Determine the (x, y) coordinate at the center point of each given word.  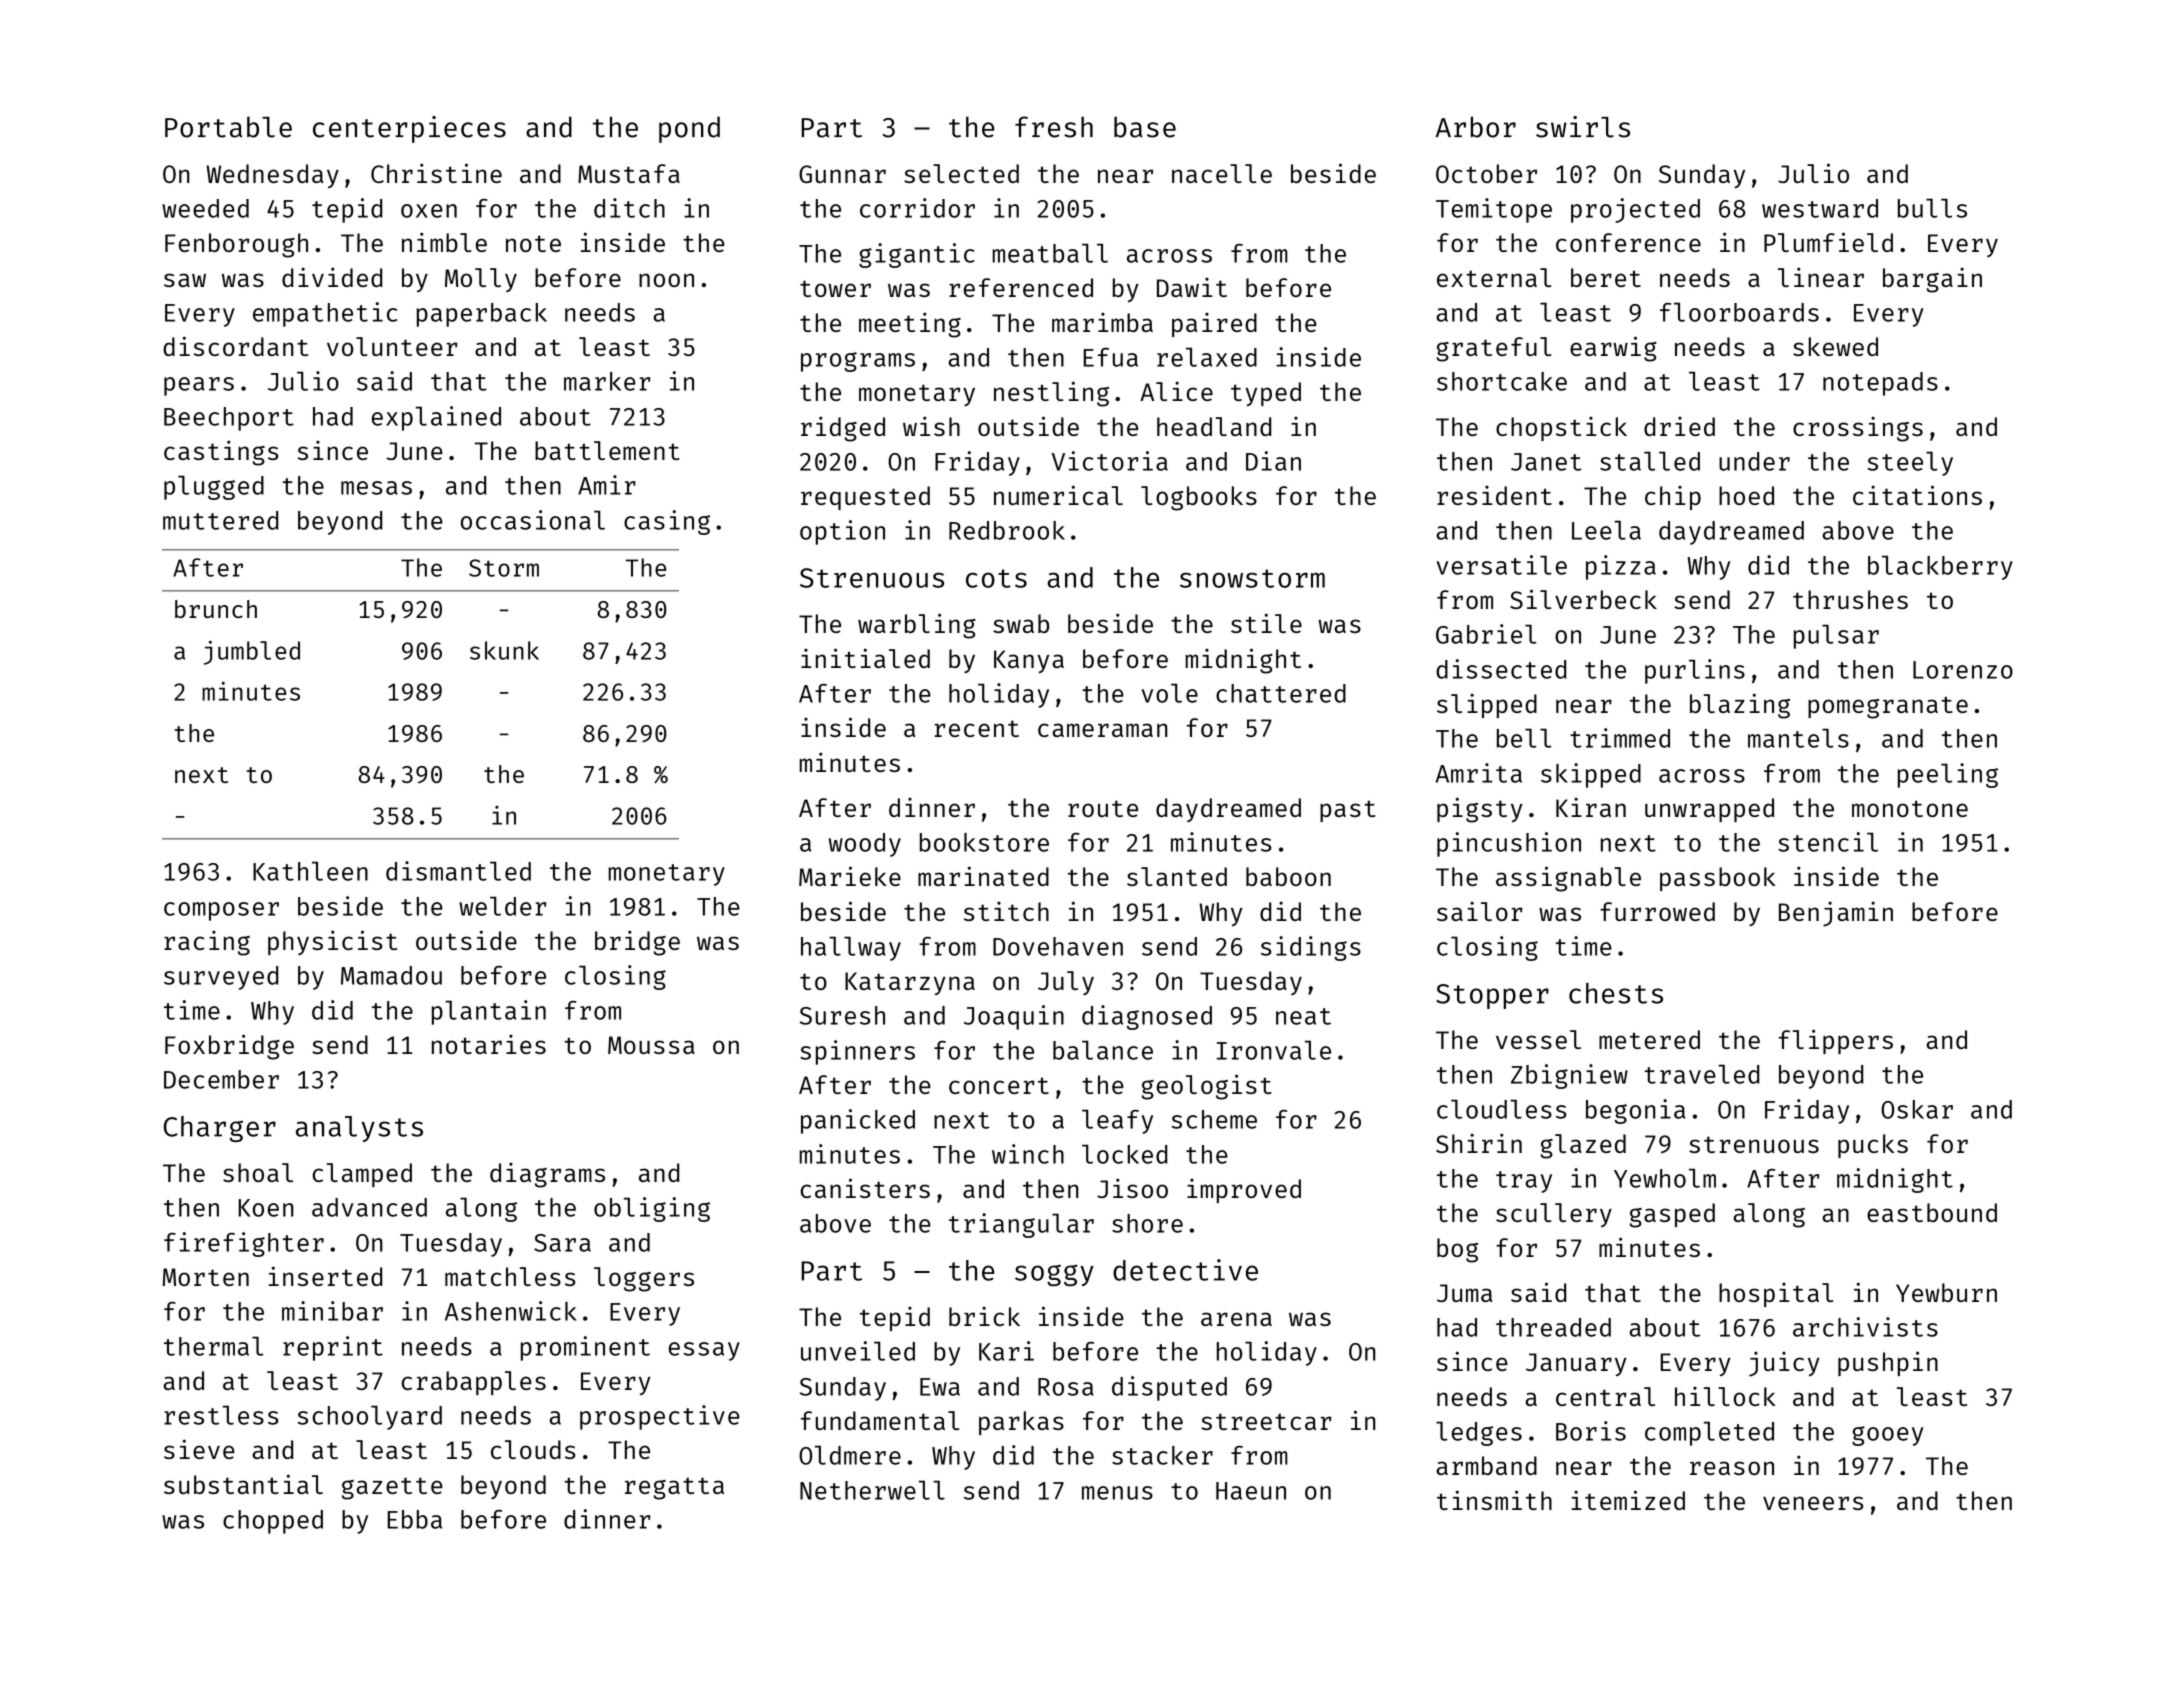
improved (1244, 1190)
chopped (273, 1522)
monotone (1910, 808)
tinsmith (1494, 1500)
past (1348, 811)
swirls (1583, 127)
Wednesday (272, 176)
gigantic (917, 255)
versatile (1501, 565)
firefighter (244, 1244)
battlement (607, 450)
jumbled (252, 653)
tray (1524, 1182)
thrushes (1850, 599)
